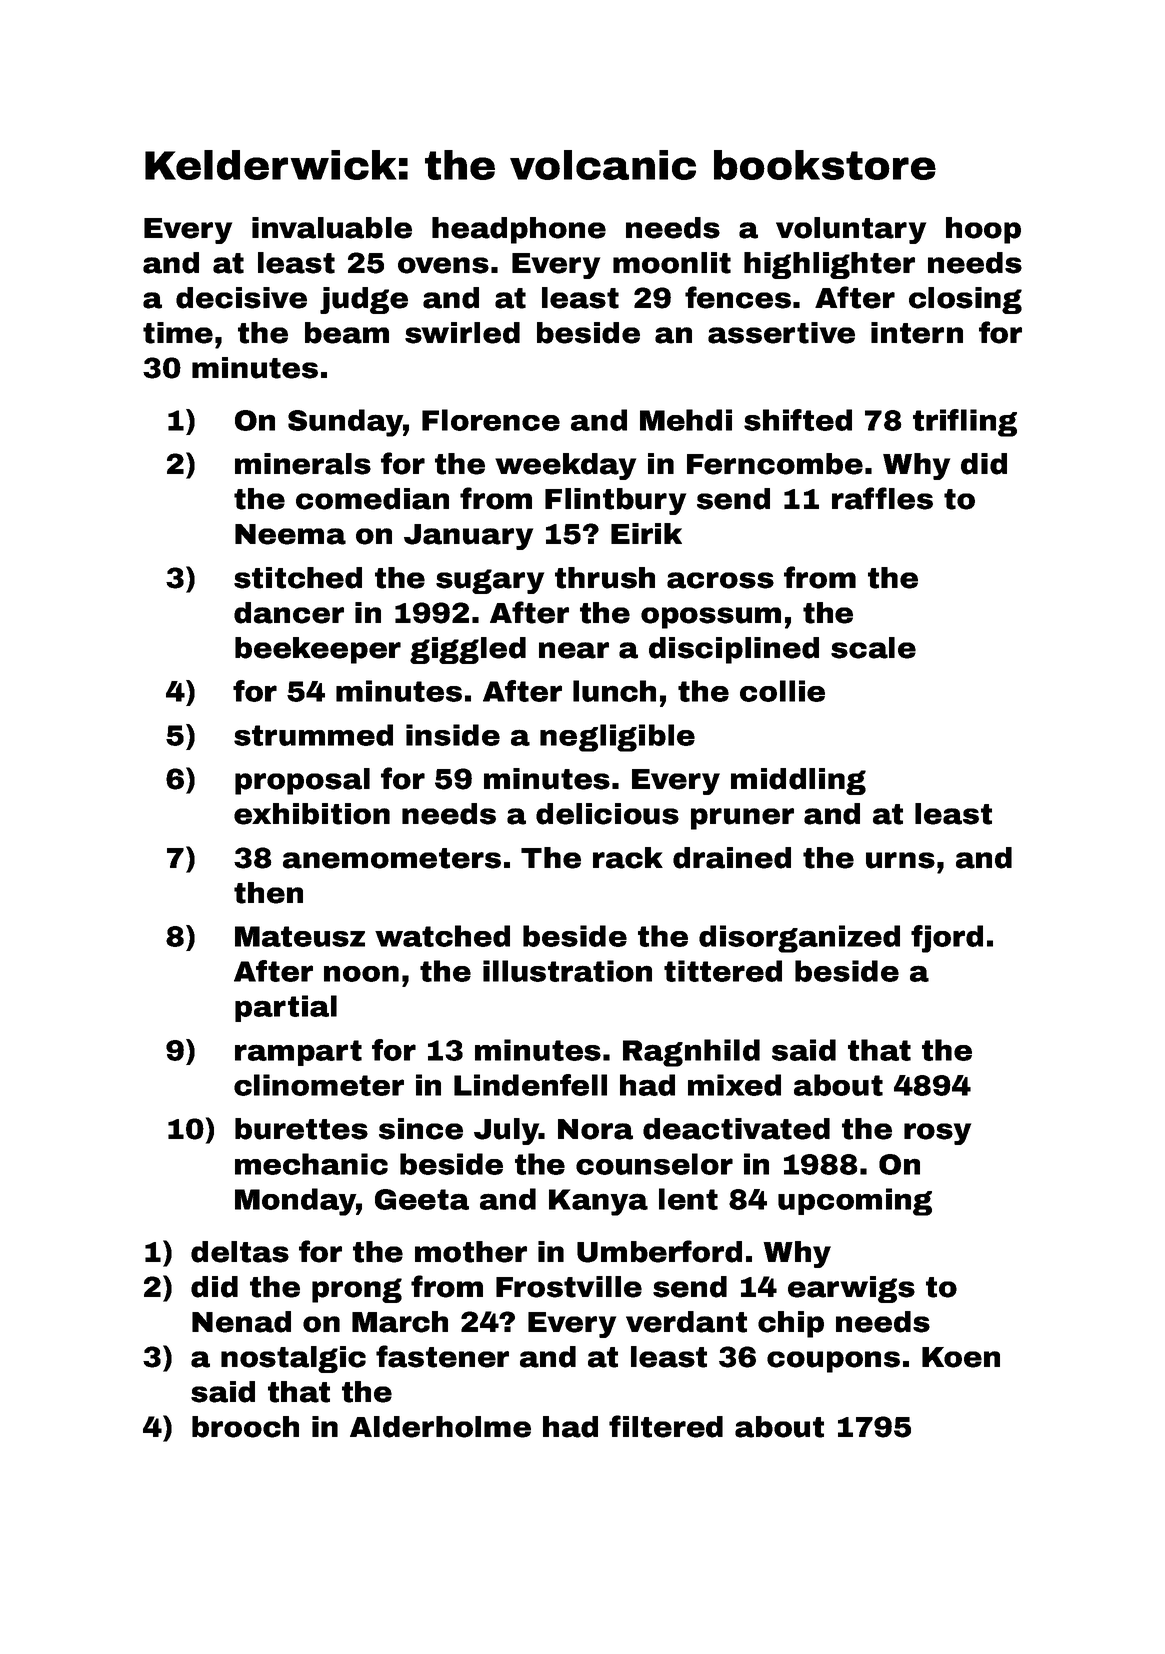  I want to click on voluntary, so click(851, 230).
